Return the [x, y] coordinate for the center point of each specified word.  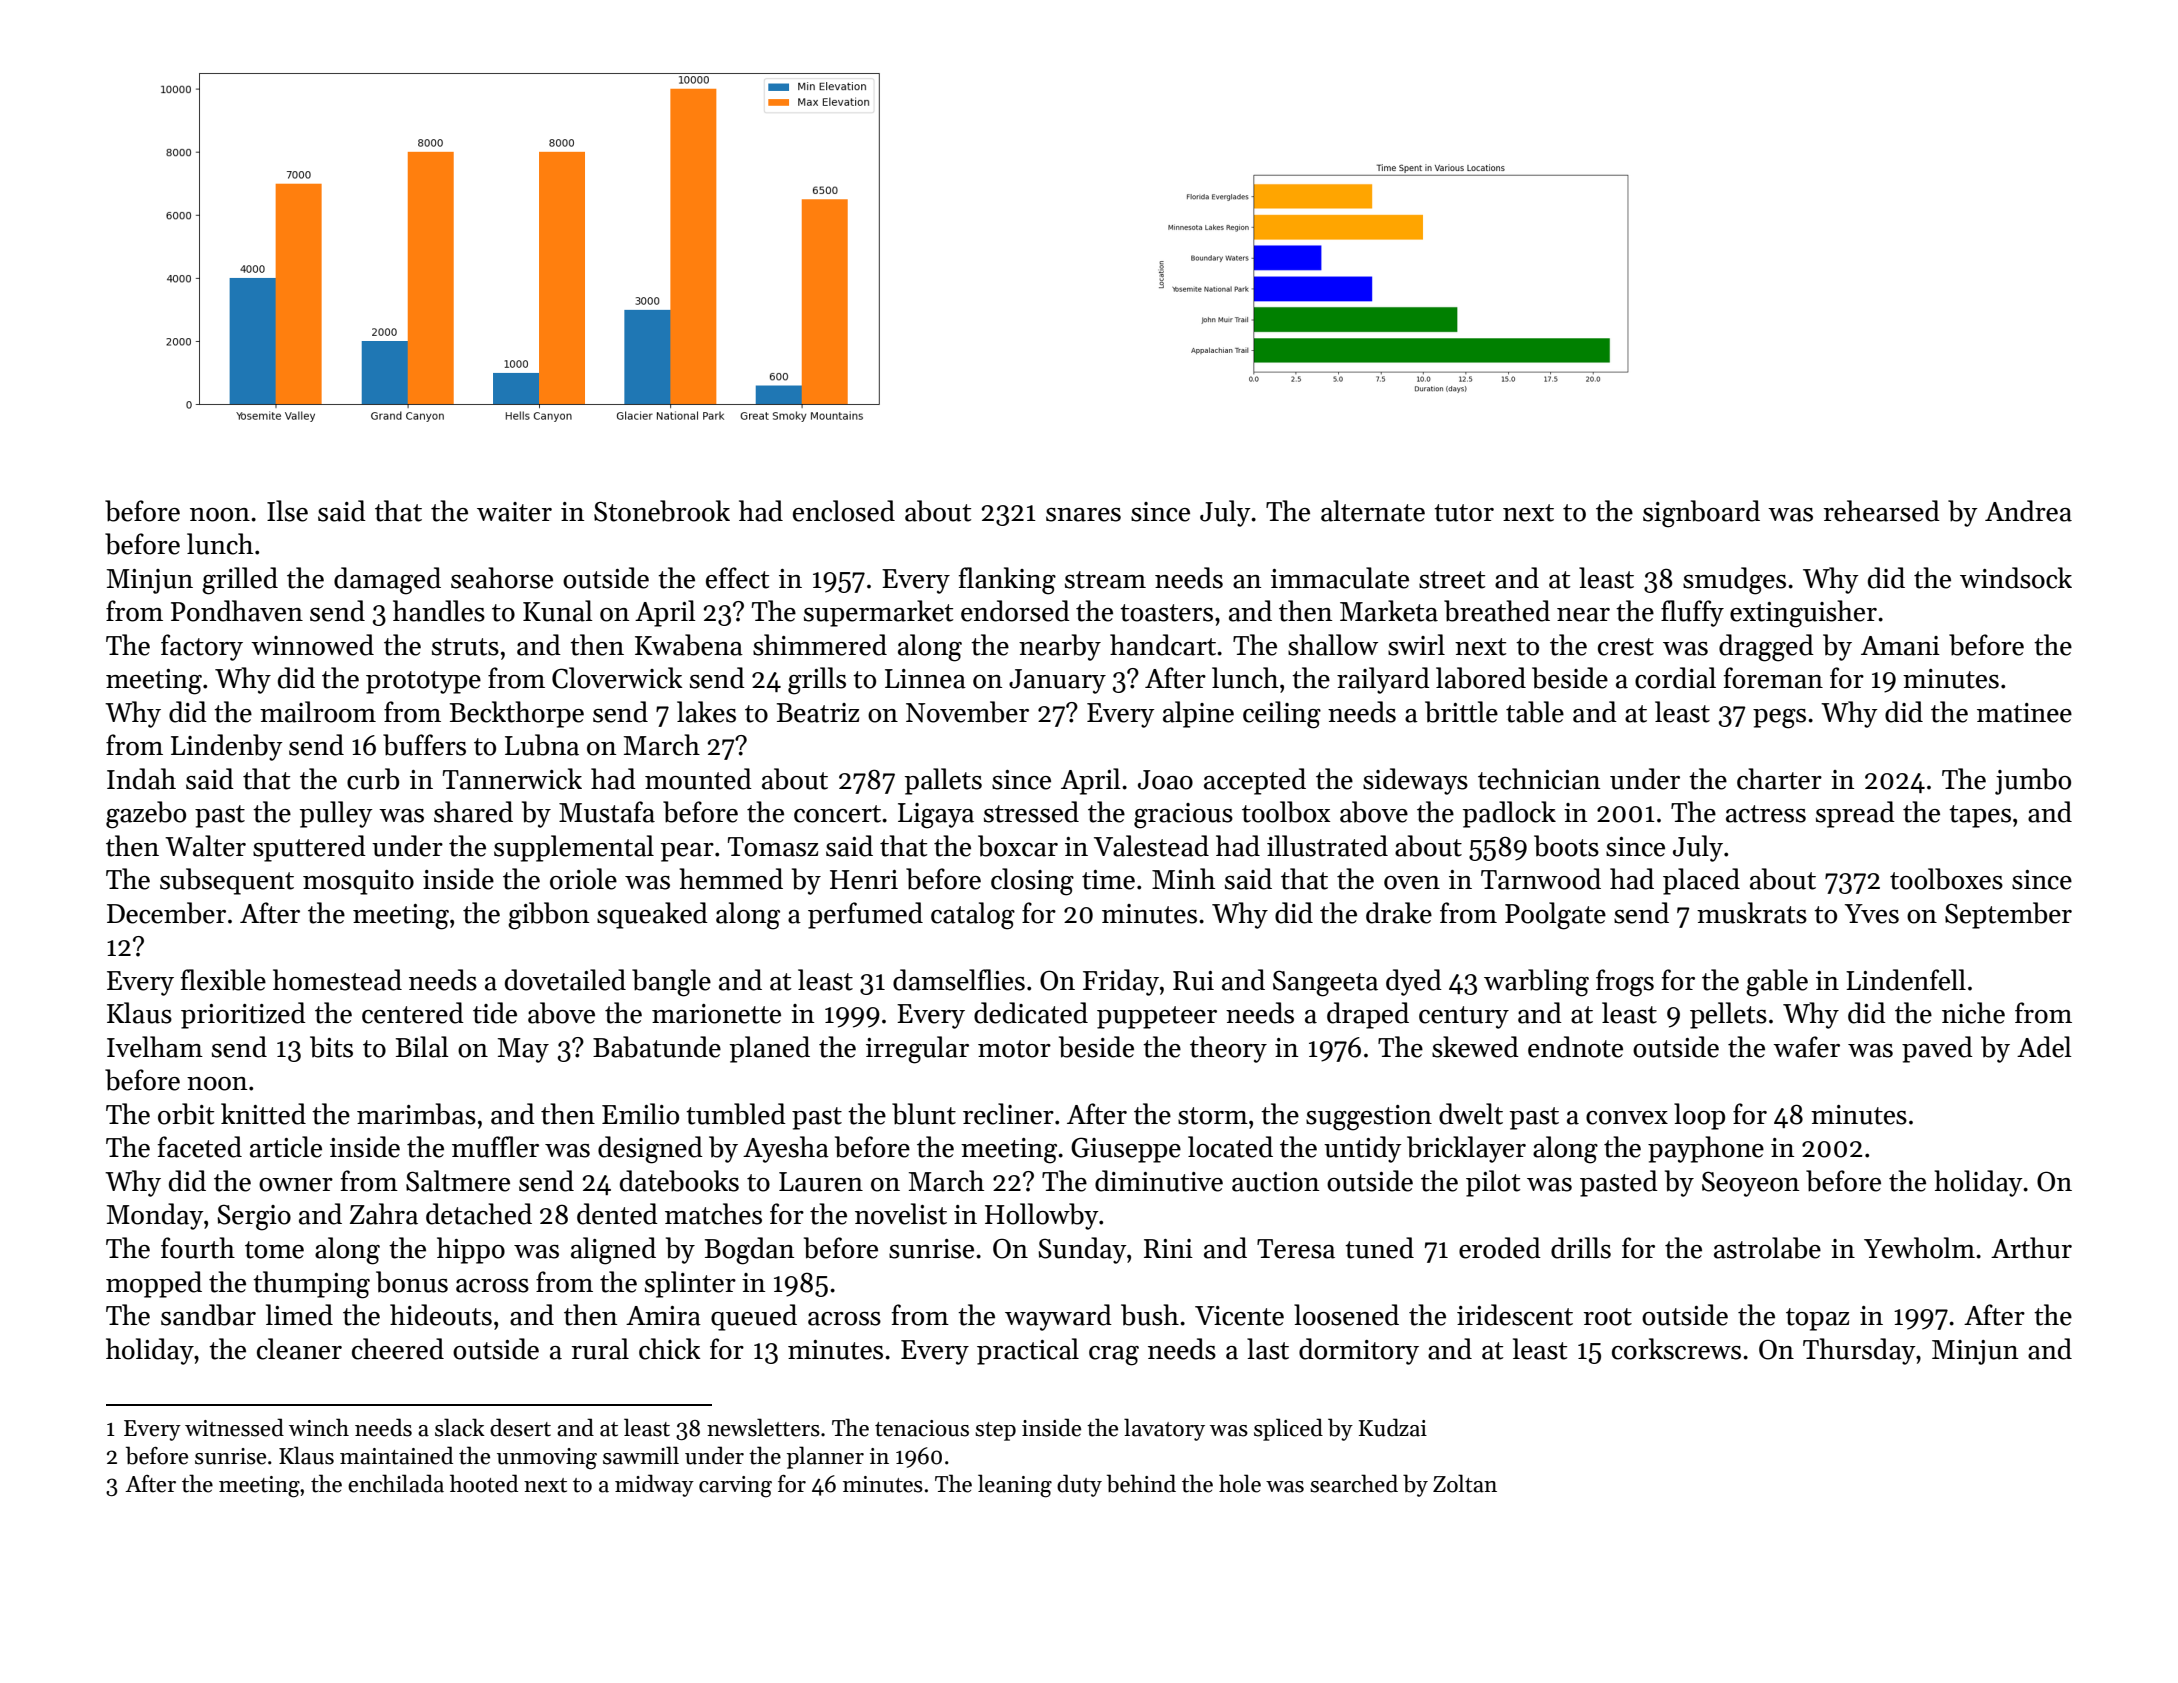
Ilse [287, 511]
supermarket [878, 613]
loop [1699, 1116]
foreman [1773, 678]
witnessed [234, 1427]
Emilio [640, 1114]
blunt [924, 1114]
